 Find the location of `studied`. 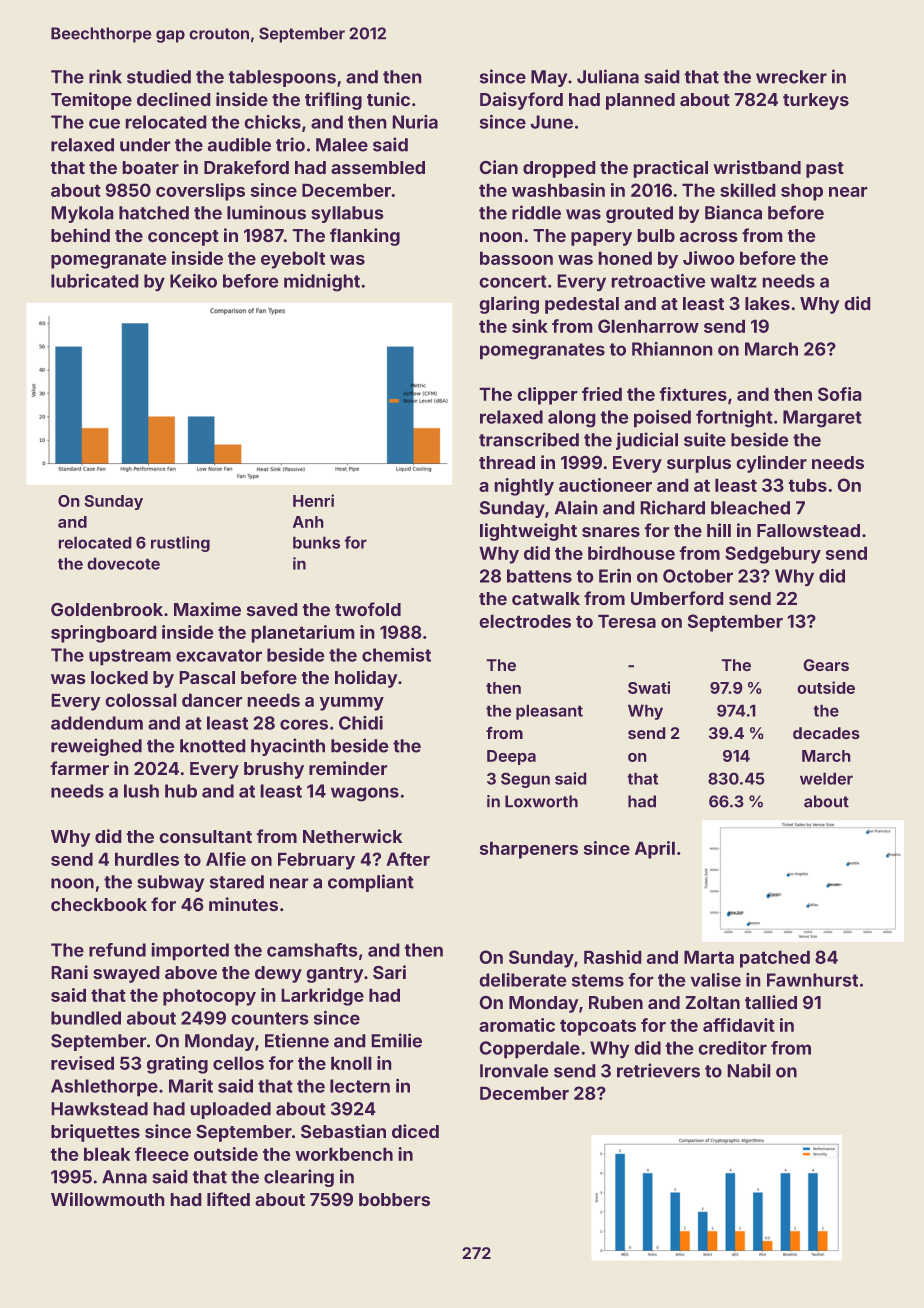

studied is located at coordinates (159, 76).
